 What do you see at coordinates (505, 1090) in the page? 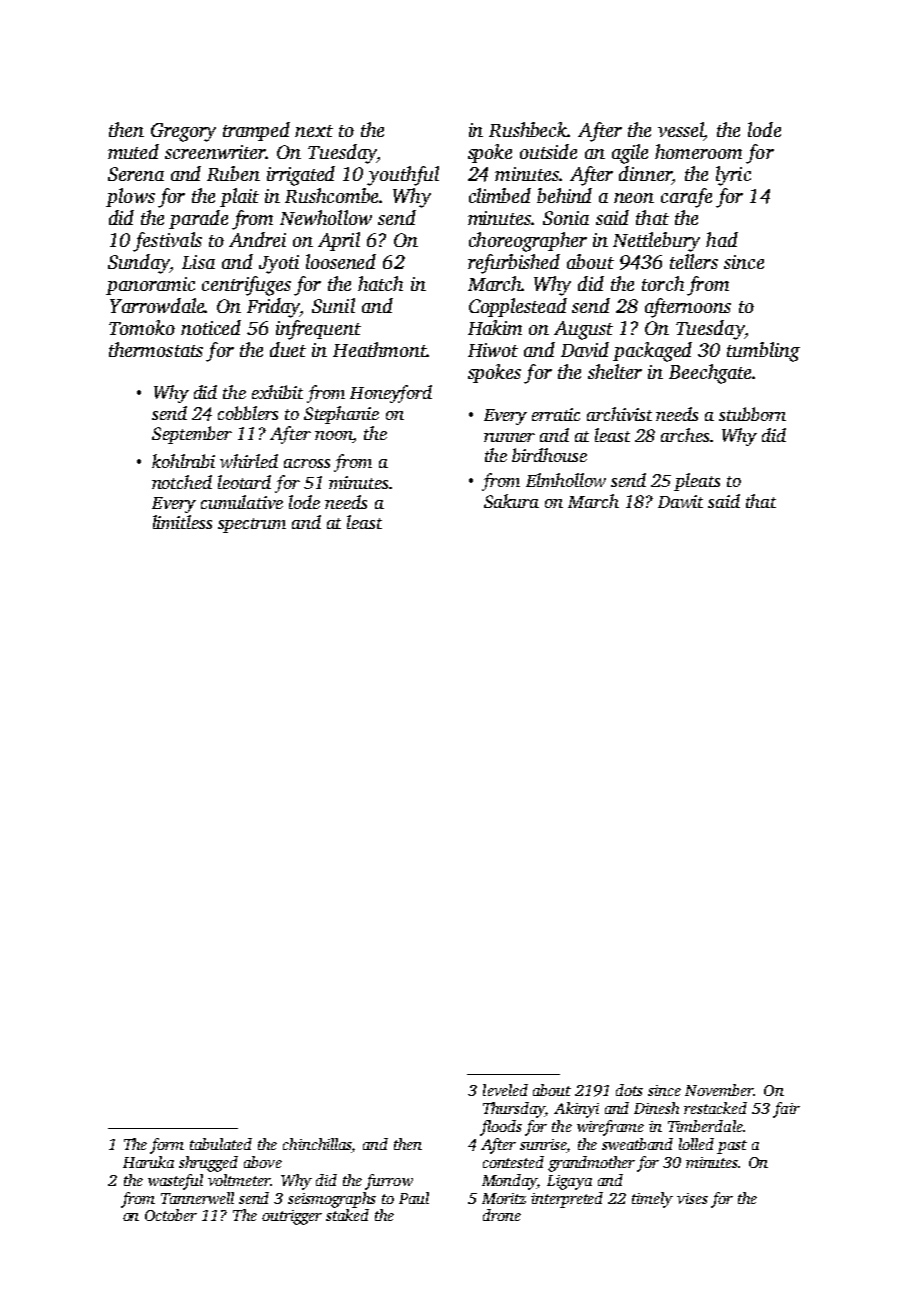
I see `leveled` at bounding box center [505, 1090].
